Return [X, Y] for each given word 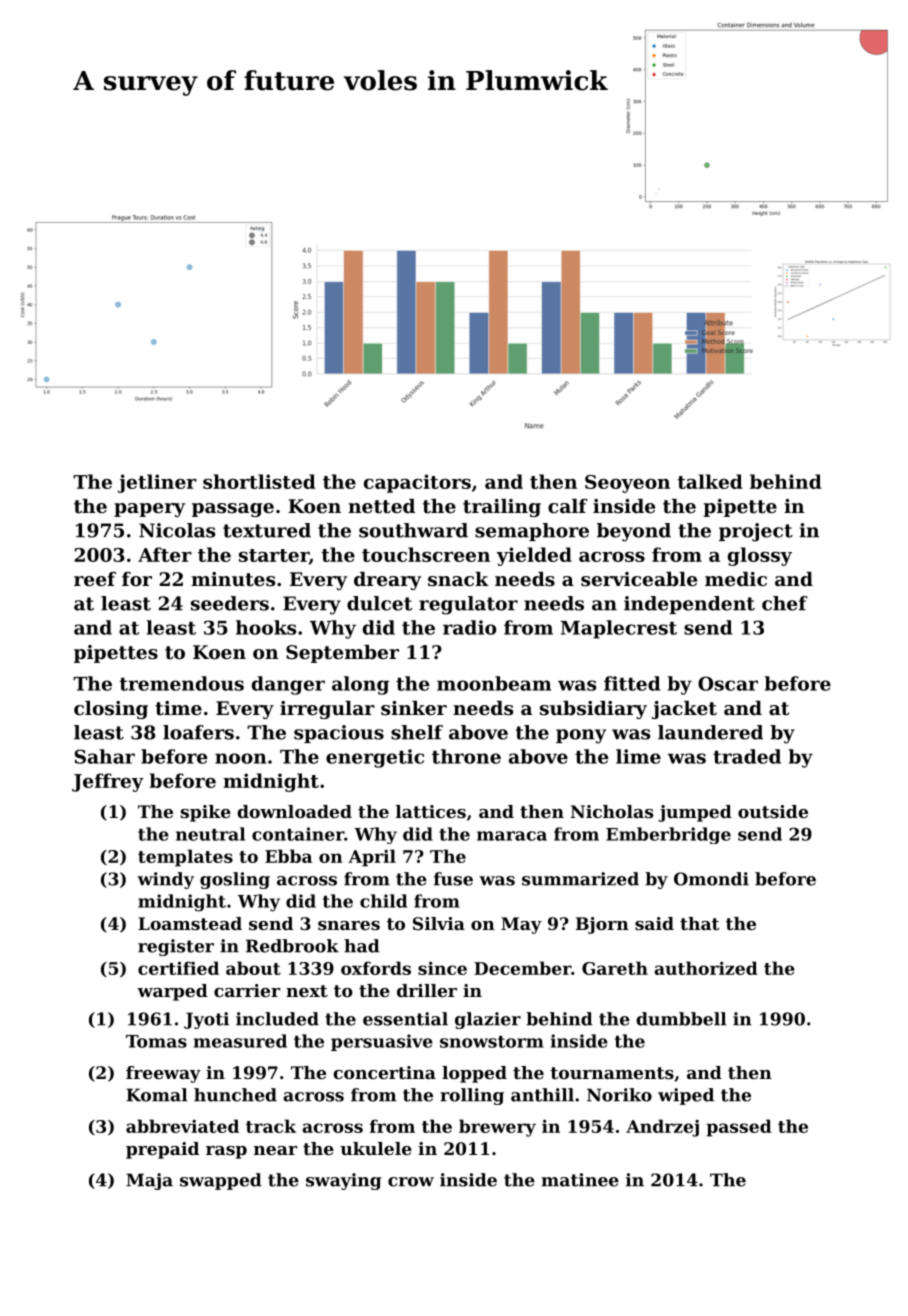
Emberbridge [668, 835]
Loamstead [190, 923]
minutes [233, 579]
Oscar [728, 683]
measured [240, 1041]
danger [288, 685]
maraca [512, 836]
